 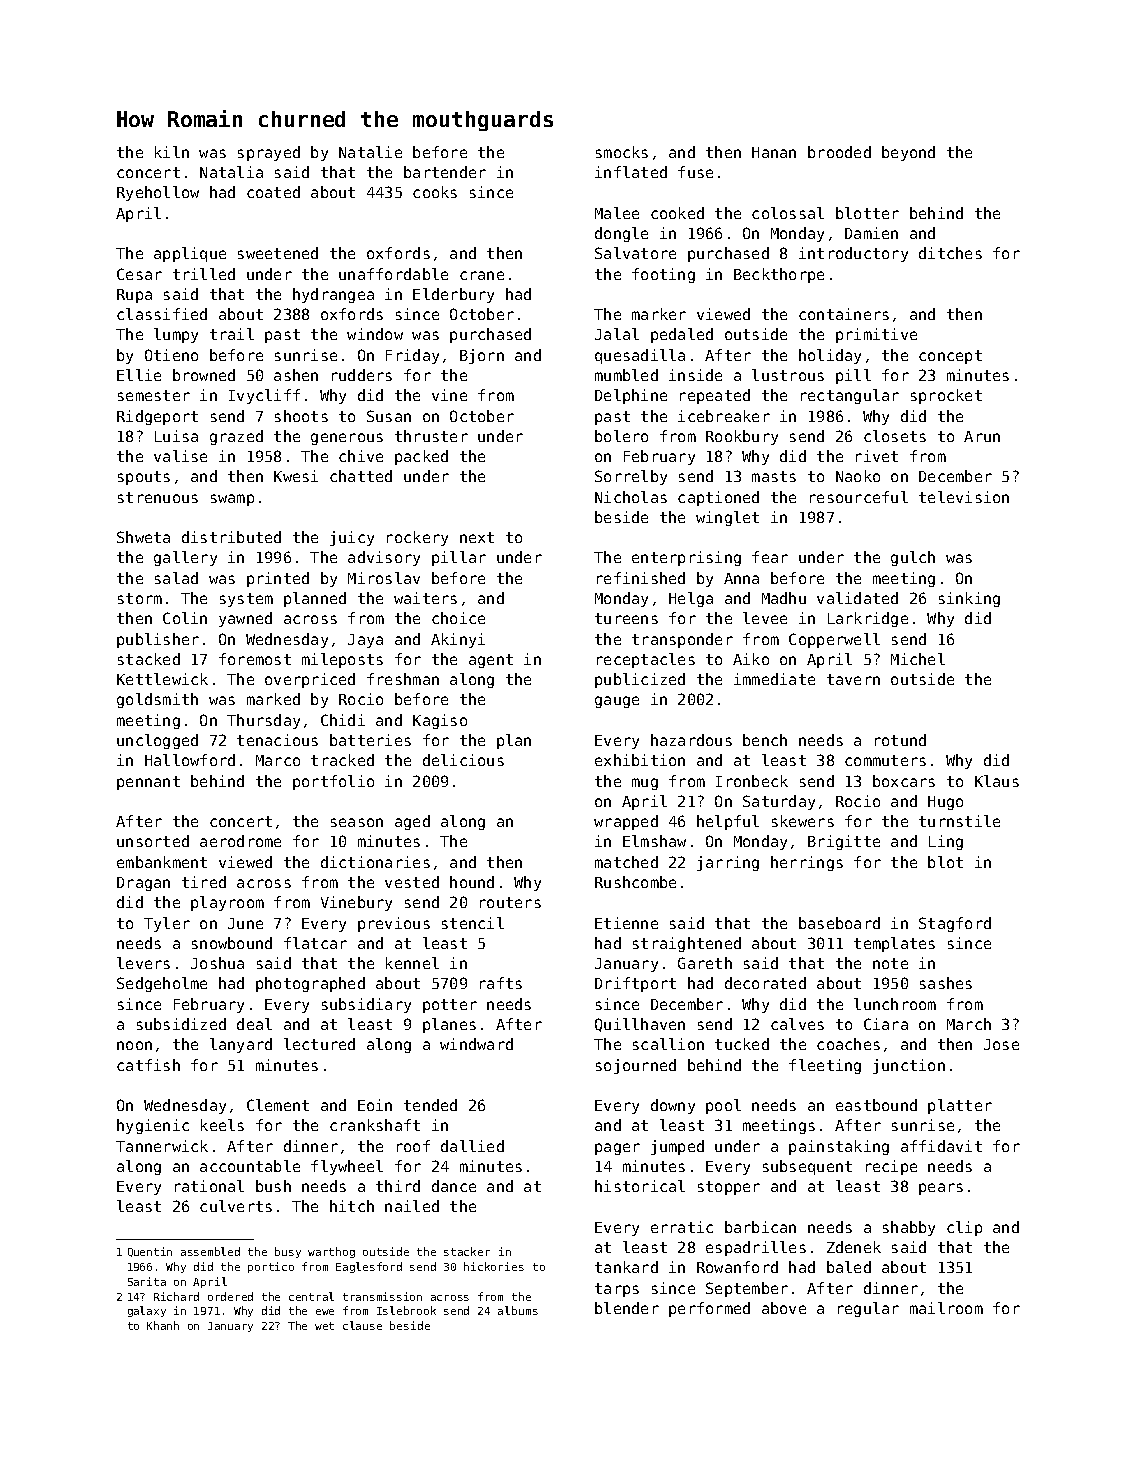 What do you see at coordinates (803, 821) in the screenshot?
I see `skewers` at bounding box center [803, 821].
